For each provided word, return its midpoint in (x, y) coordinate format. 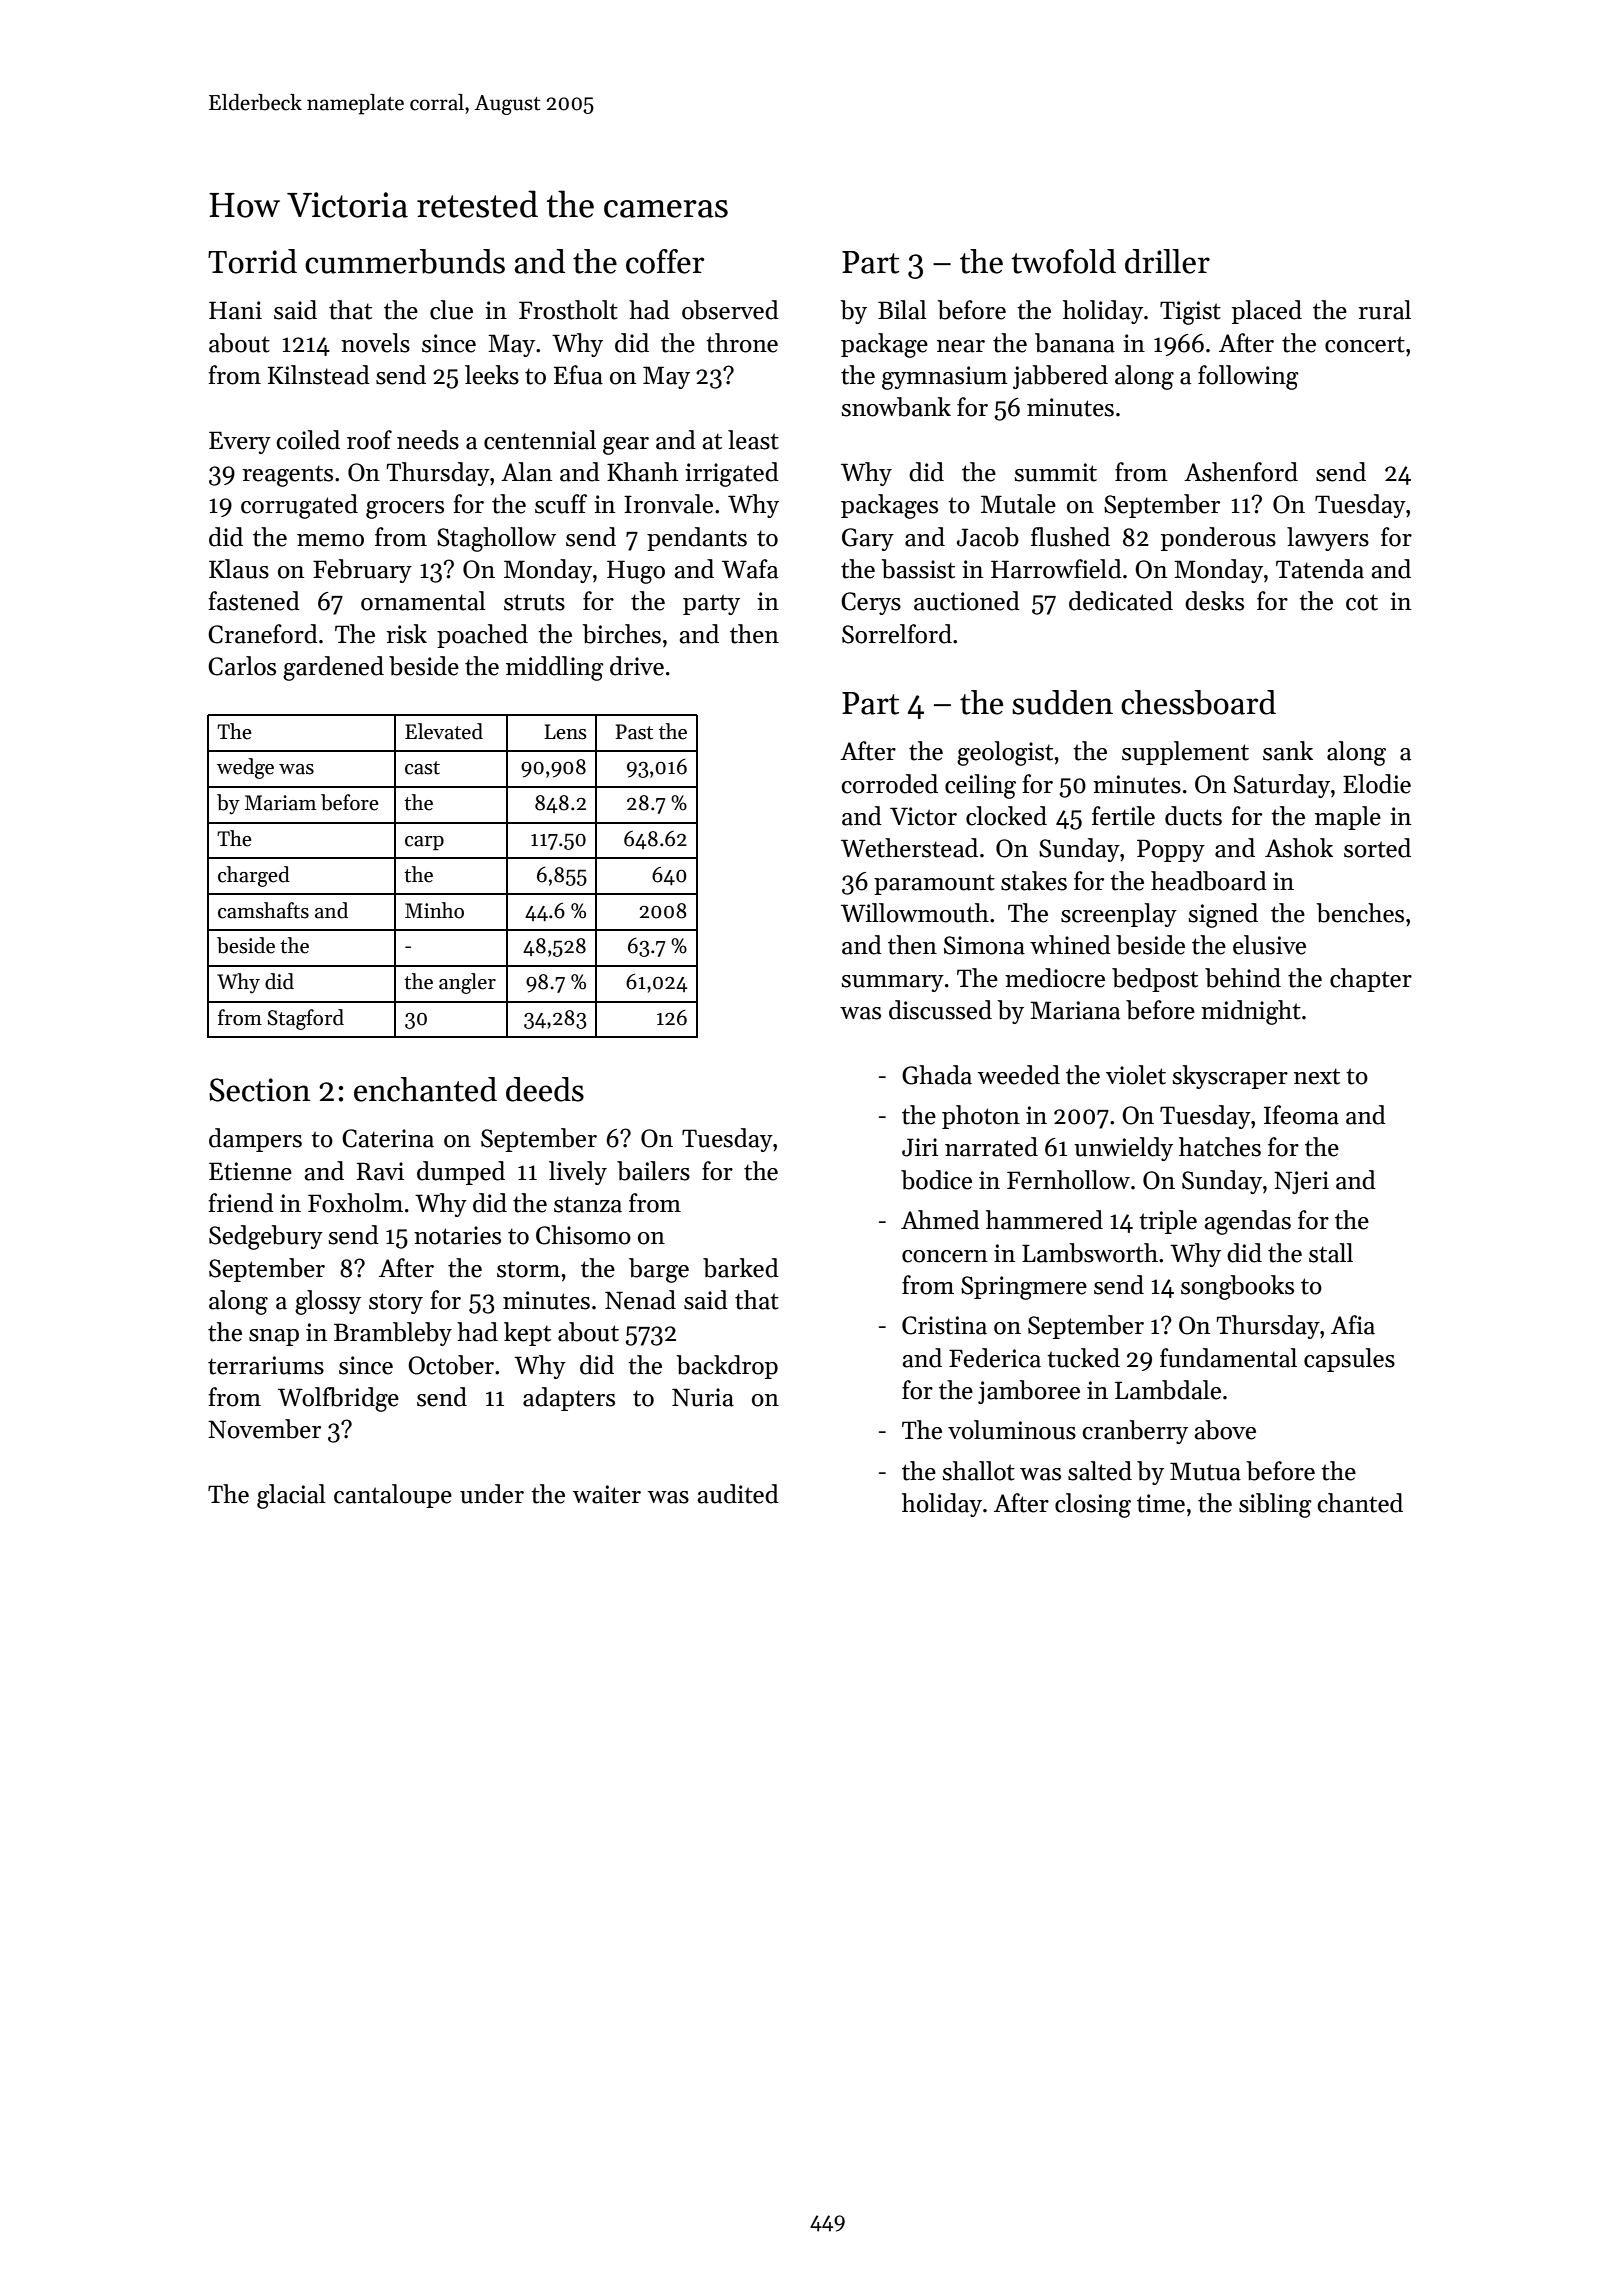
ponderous (1218, 539)
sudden (1062, 702)
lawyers (1328, 539)
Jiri (920, 1147)
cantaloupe (393, 1496)
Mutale (1018, 504)
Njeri (1301, 1182)
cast (422, 768)
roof (369, 440)
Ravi (380, 1171)
